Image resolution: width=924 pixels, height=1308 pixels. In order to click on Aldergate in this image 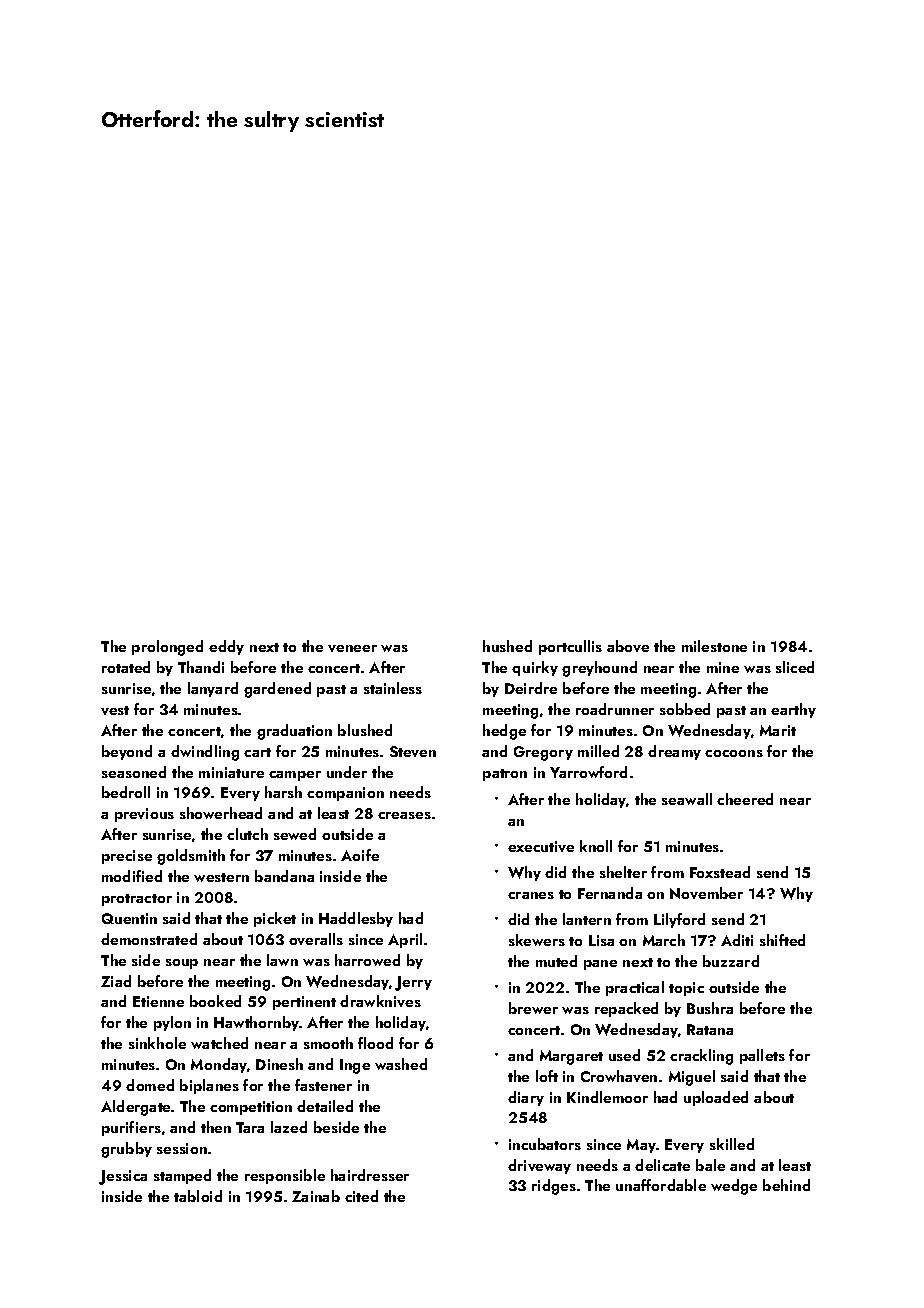, I will do `click(135, 1108)`.
